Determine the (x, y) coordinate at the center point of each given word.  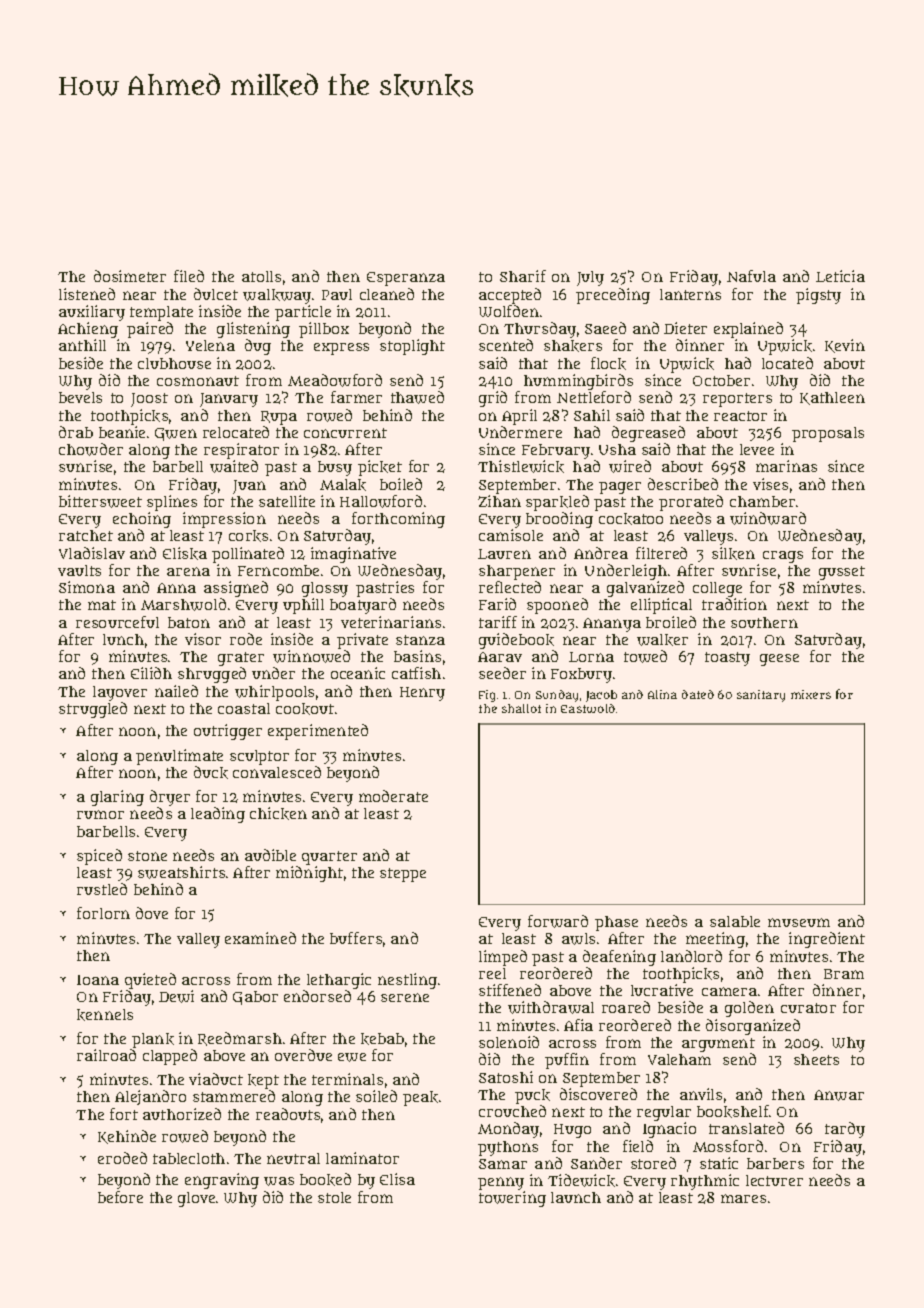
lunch (123, 639)
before (120, 1197)
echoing (142, 520)
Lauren (504, 554)
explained (748, 330)
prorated (691, 503)
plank (153, 1040)
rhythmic (705, 1182)
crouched (512, 1111)
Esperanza (406, 279)
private (362, 641)
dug (258, 347)
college (717, 589)
